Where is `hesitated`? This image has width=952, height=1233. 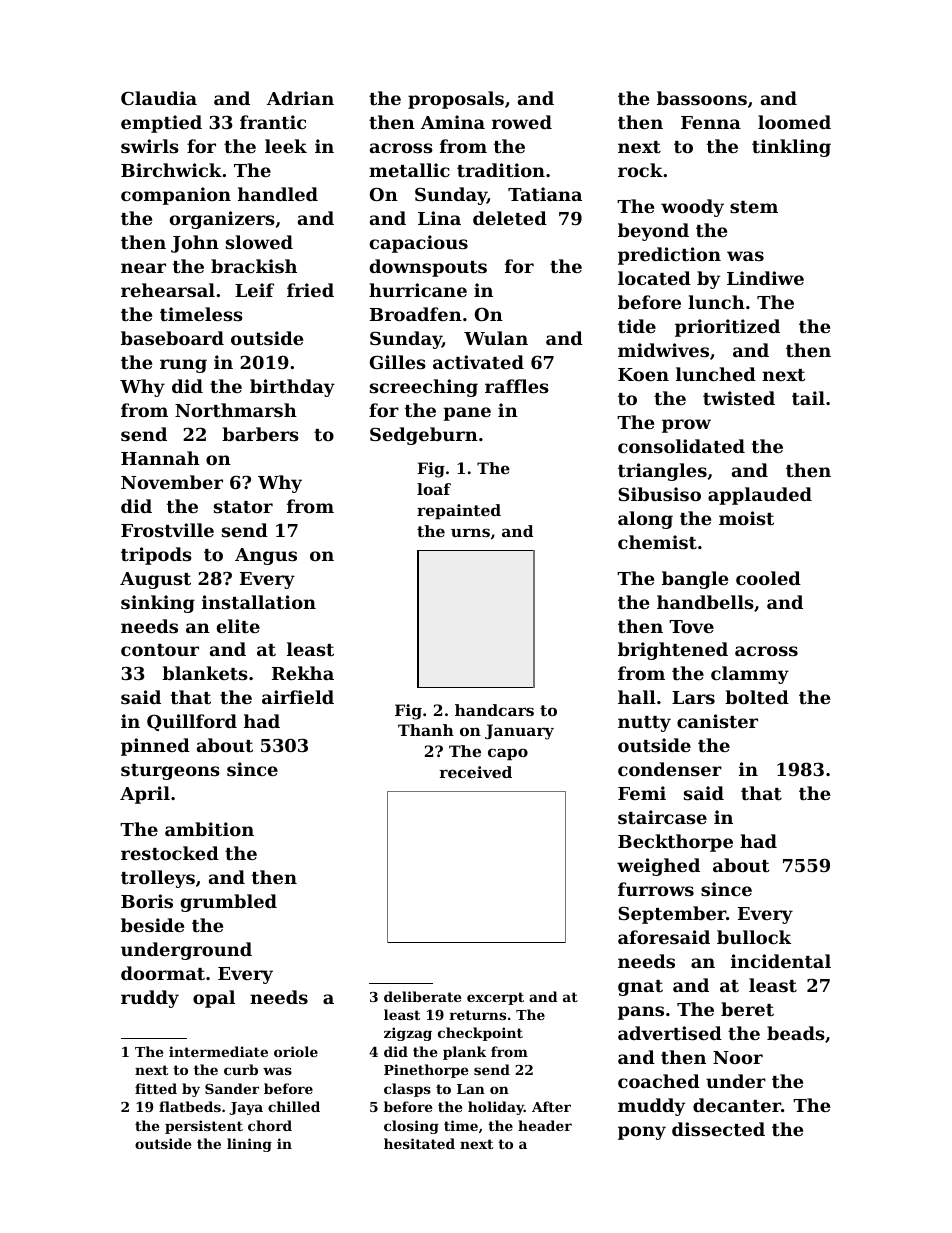 hesitated is located at coordinates (419, 1143).
